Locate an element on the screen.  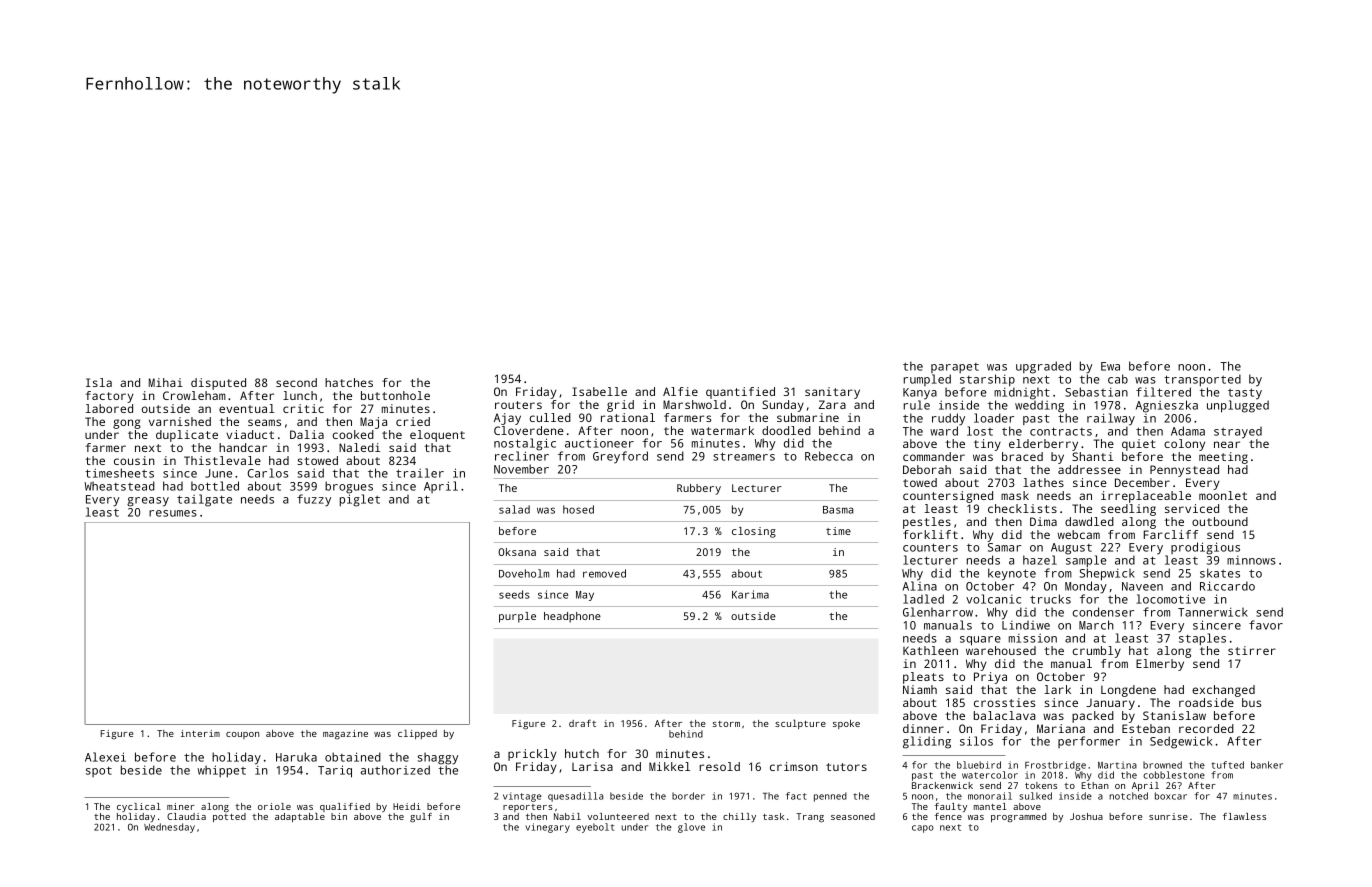
unplugged is located at coordinates (1238, 406).
